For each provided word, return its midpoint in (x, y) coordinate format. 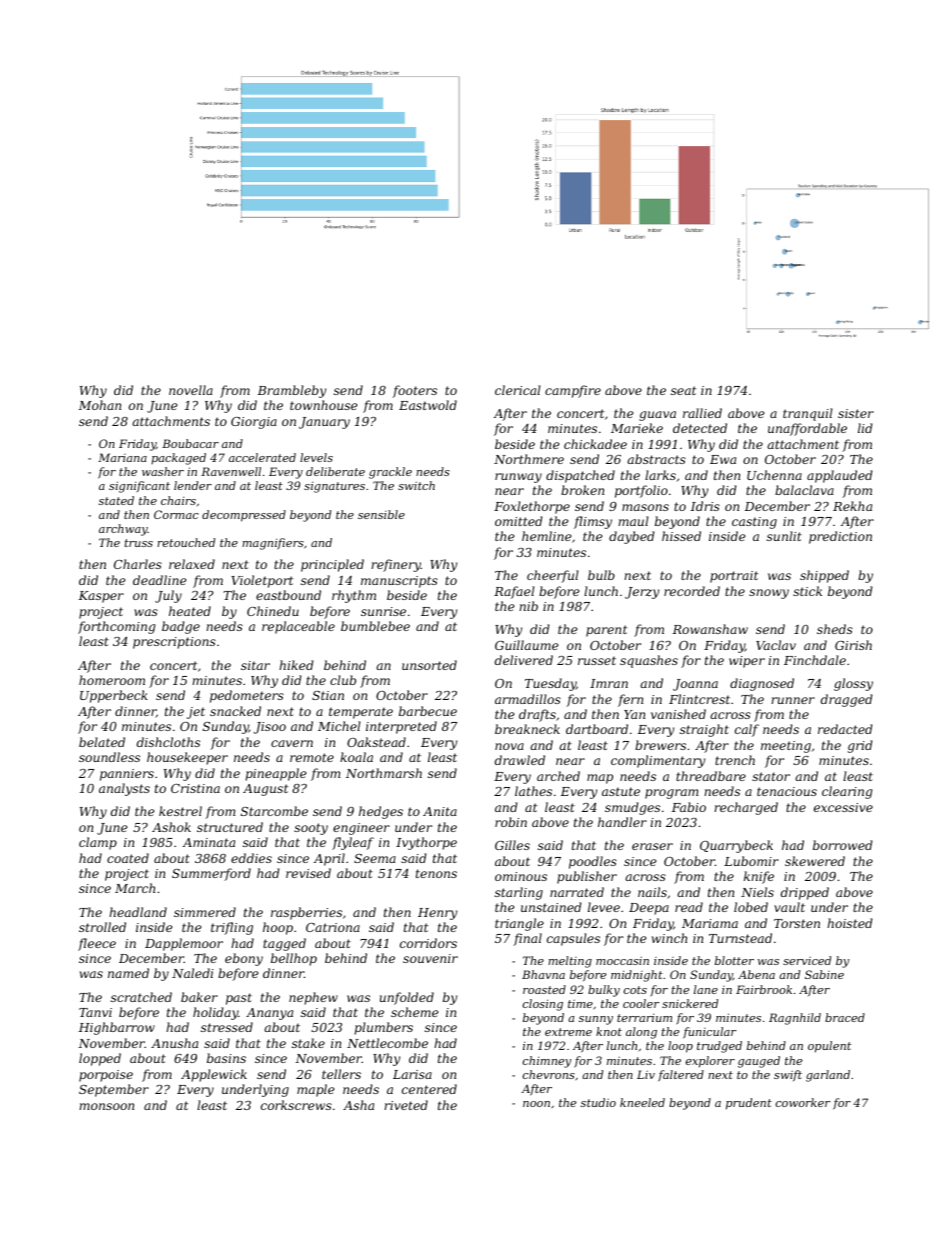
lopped (100, 1059)
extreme (568, 1032)
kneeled (642, 1102)
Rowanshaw (710, 629)
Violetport (262, 581)
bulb (601, 575)
